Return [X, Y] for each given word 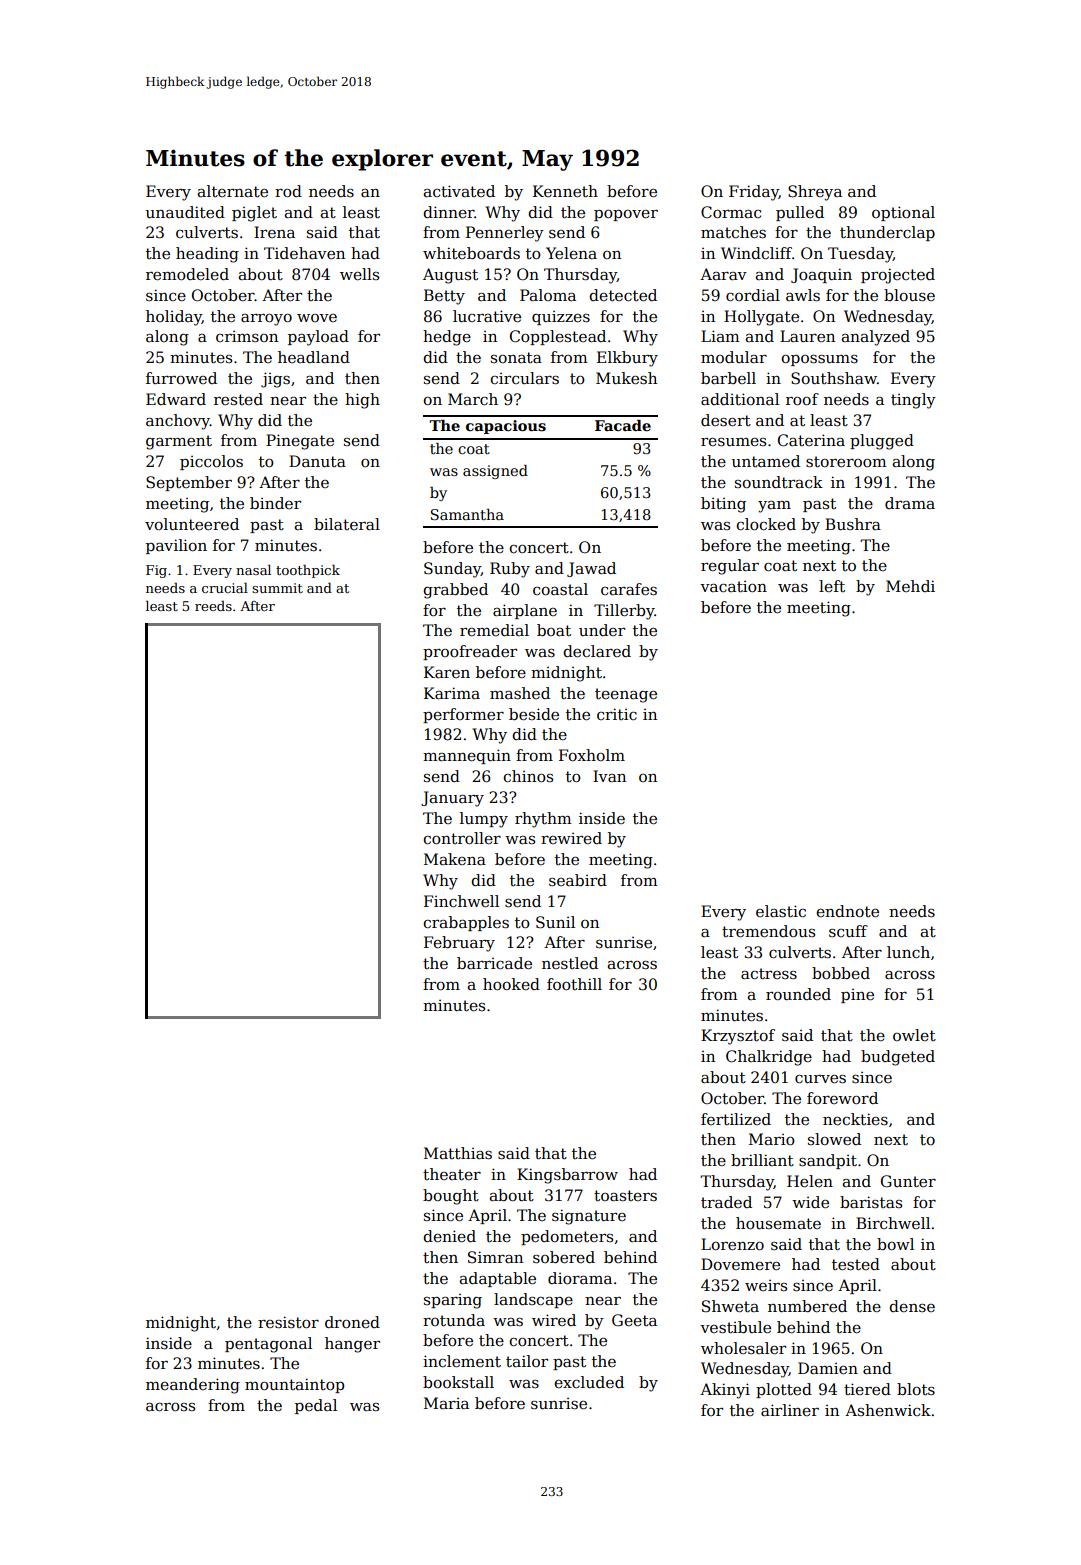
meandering [193, 1386]
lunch [908, 952]
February [459, 944]
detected [623, 295]
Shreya [815, 193]
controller [462, 838]
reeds [213, 605]
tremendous [768, 931]
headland [314, 357]
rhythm [543, 820]
